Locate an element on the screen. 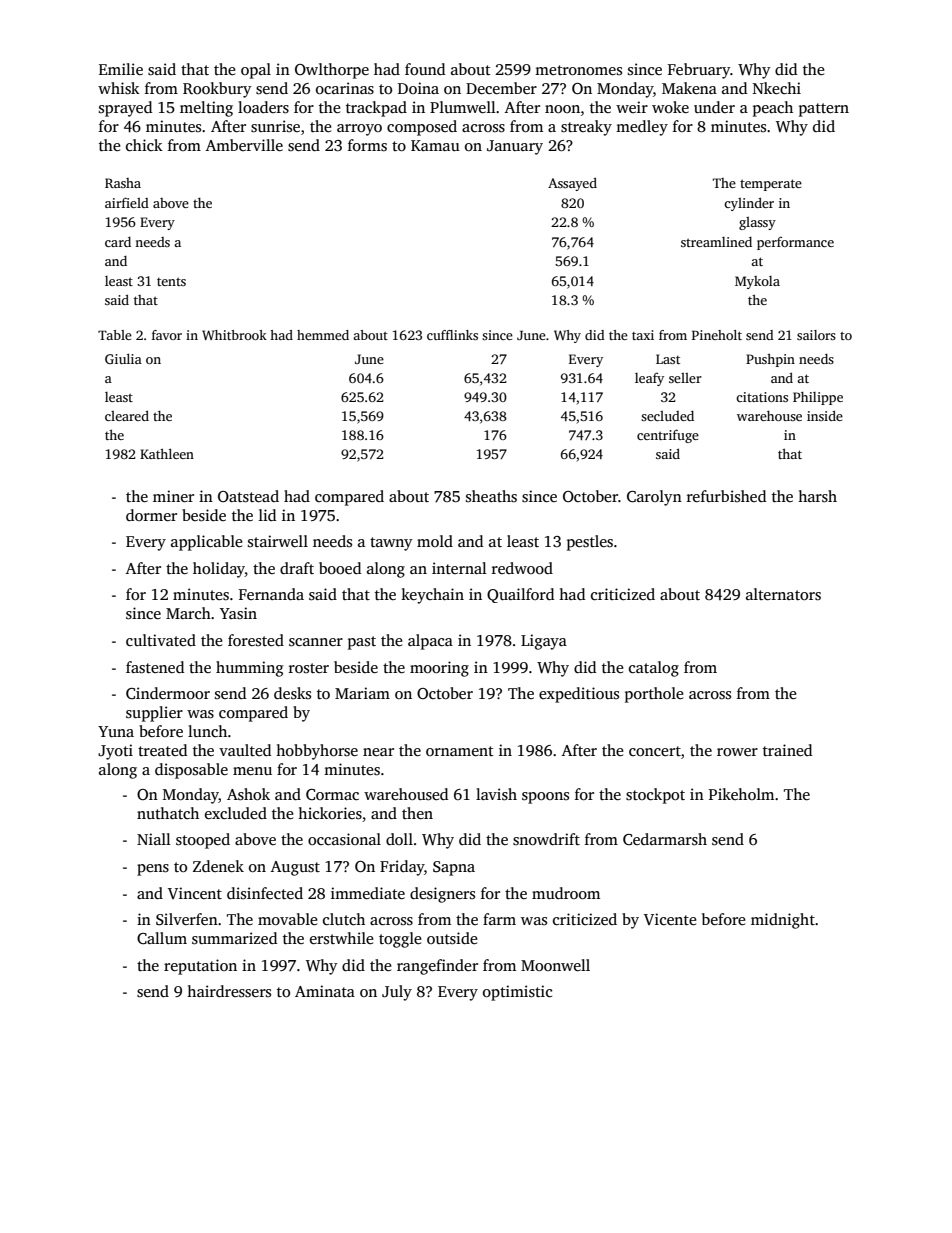 This screenshot has height=1233, width=952. optimistic is located at coordinates (517, 993).
